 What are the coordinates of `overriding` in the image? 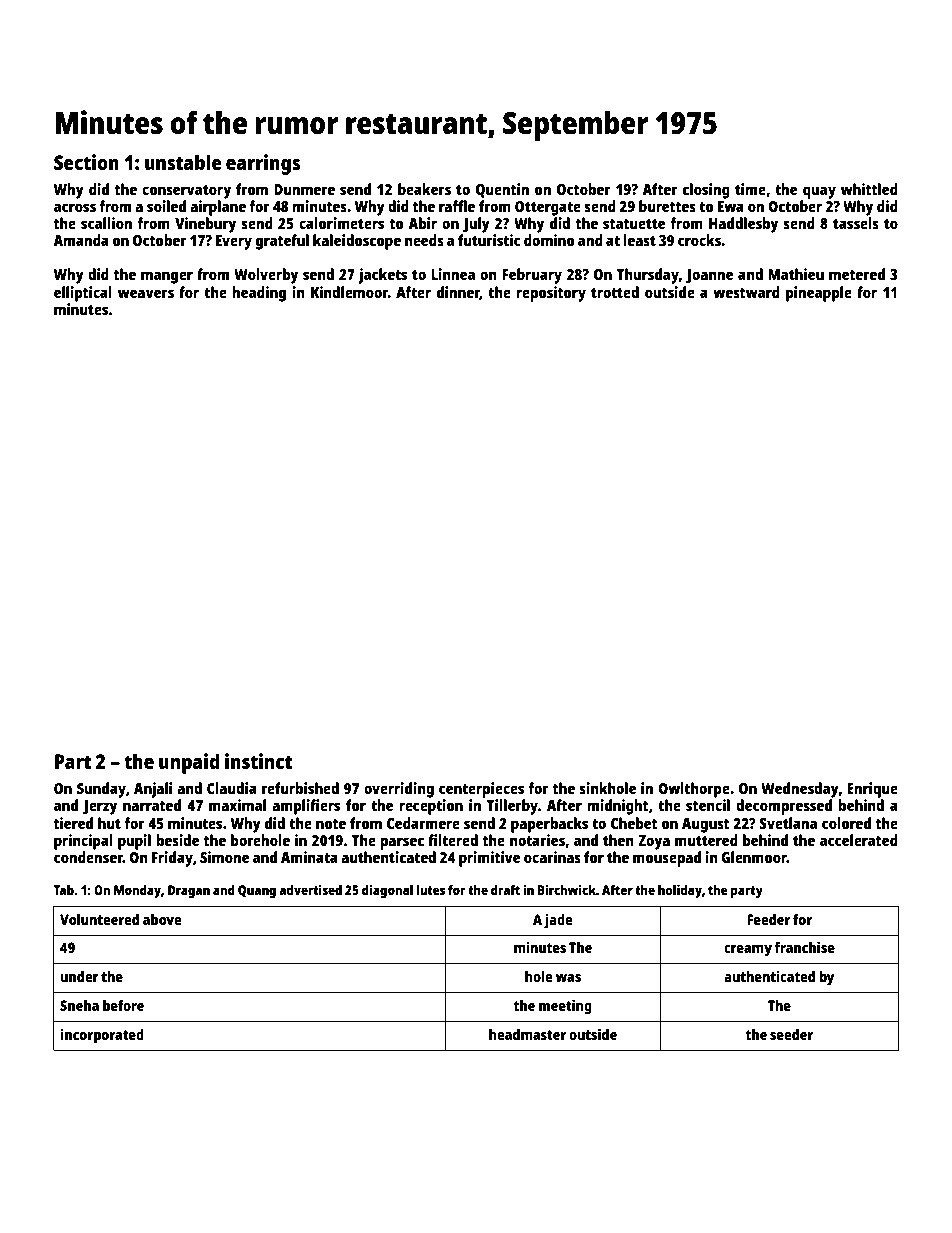 It's located at (399, 790).
